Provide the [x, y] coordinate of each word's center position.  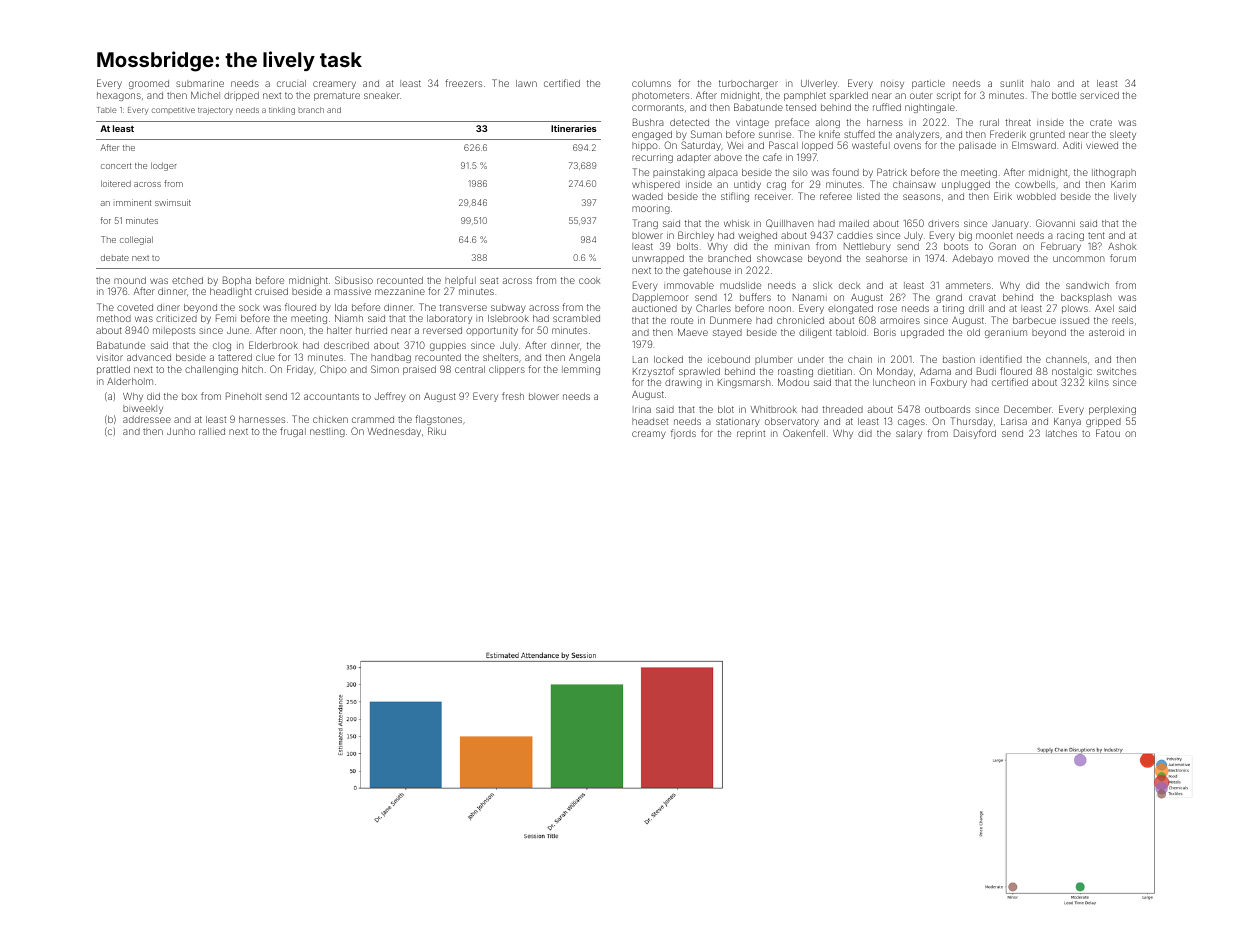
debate [115, 257]
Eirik [1003, 196]
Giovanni [1055, 223]
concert [116, 166]
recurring [652, 159]
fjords [683, 434]
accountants [331, 396]
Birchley [696, 236]
